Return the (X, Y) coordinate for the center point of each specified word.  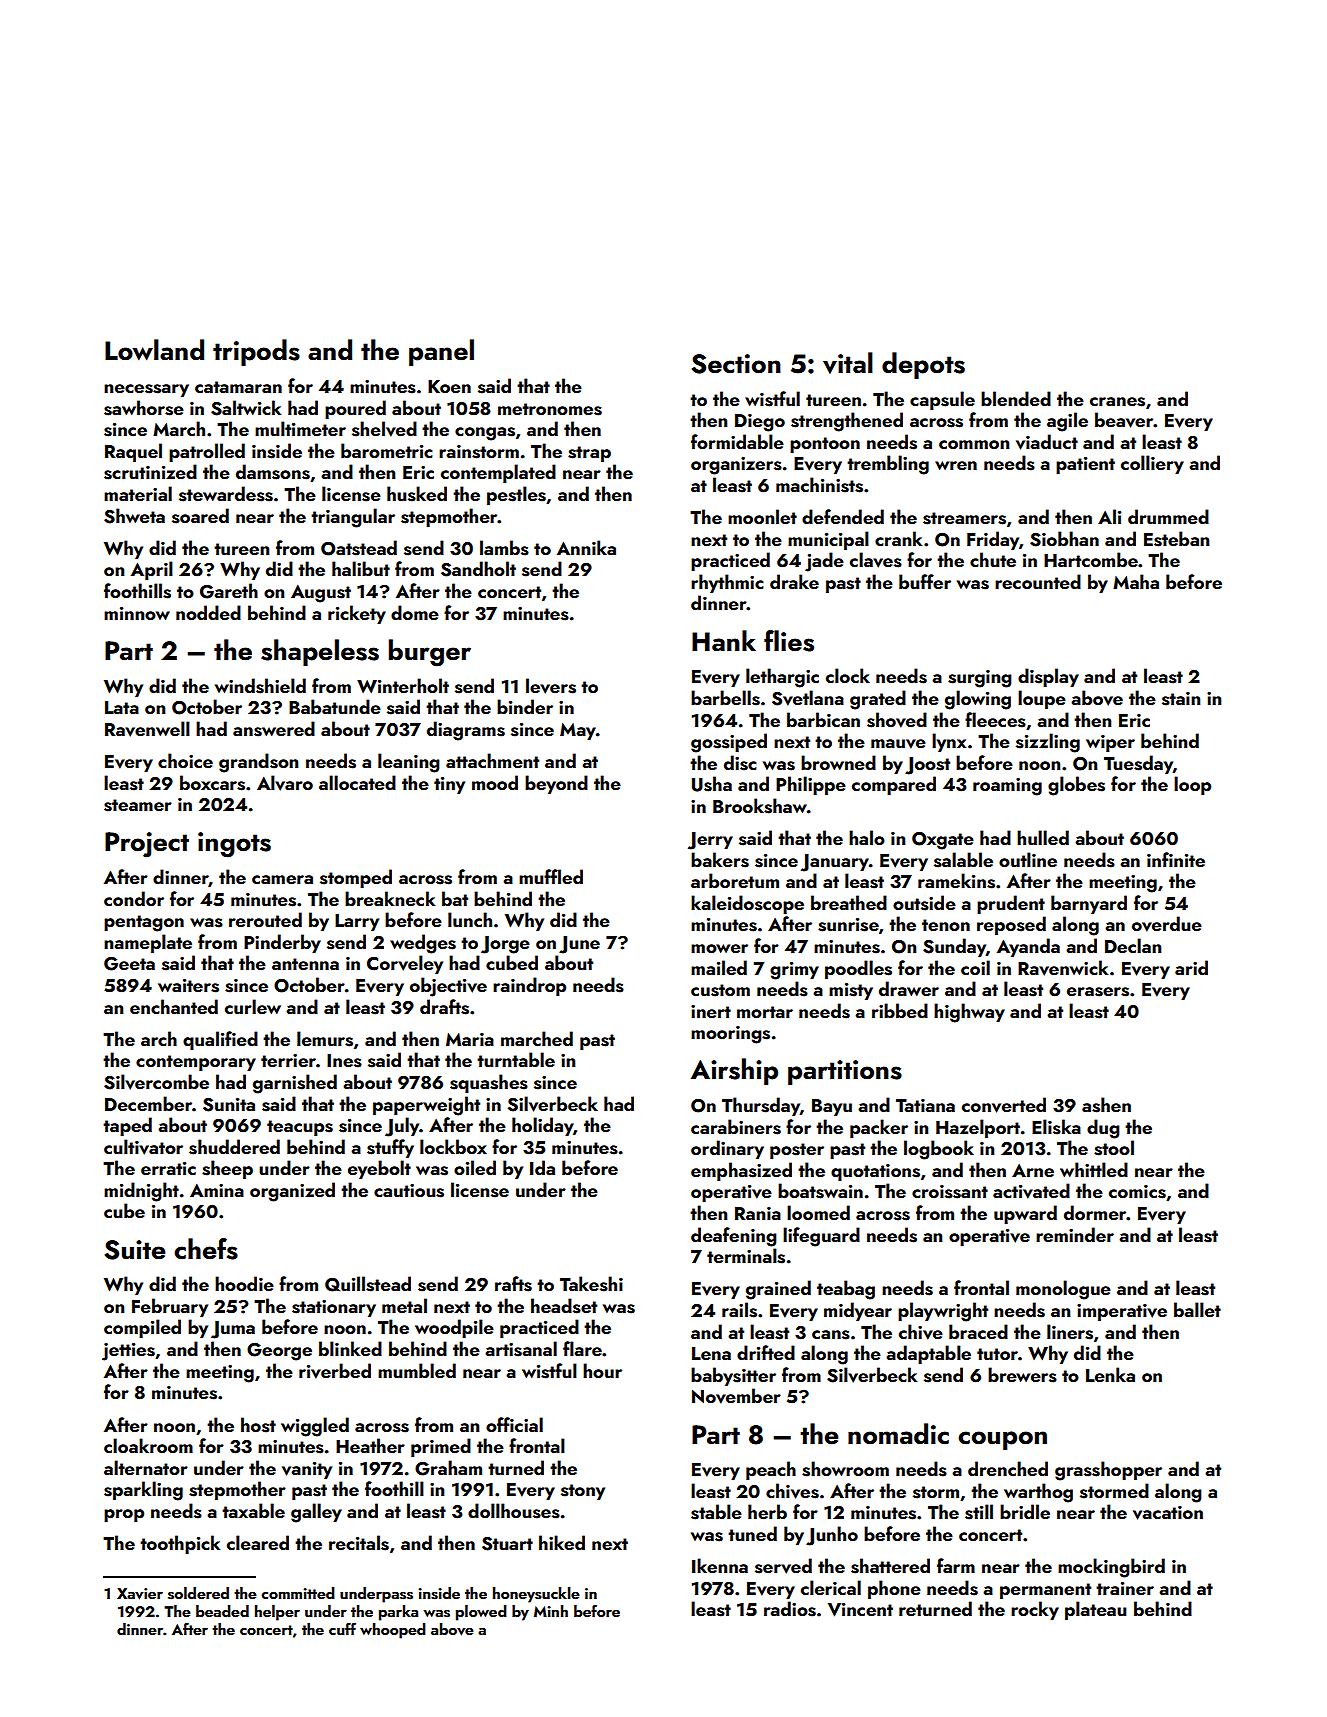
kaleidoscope (747, 904)
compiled (142, 1328)
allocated (357, 782)
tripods (256, 352)
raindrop (529, 986)
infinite (1176, 859)
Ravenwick (1063, 968)
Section (736, 364)
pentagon (144, 923)
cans (831, 1335)
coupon (1002, 1440)
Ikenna (720, 1565)
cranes (1117, 402)
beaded (222, 1611)
